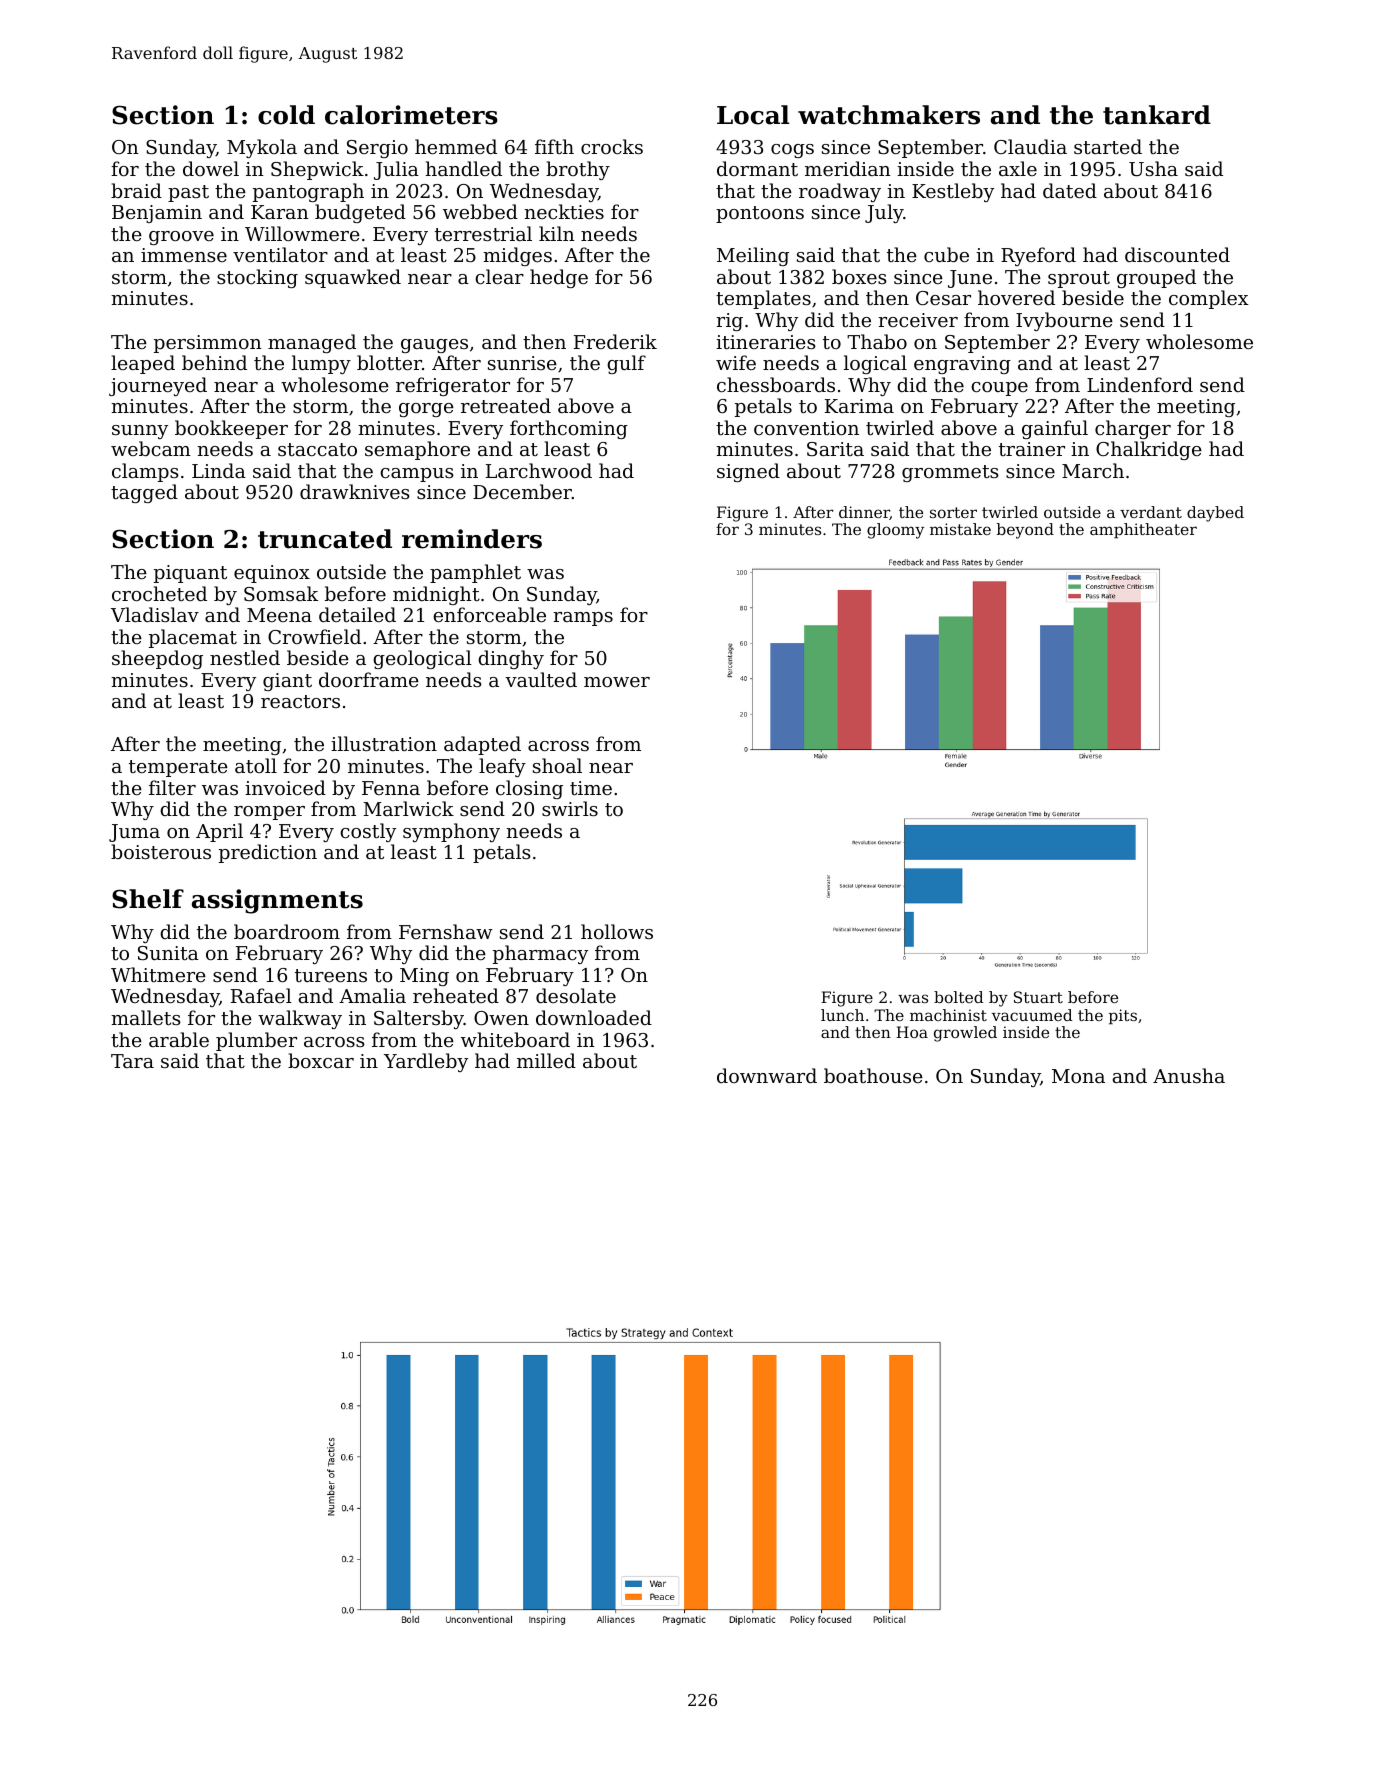 The width and height of the document is (1374, 1778). Describe the element at coordinates (1143, 531) in the document. I see `amphitheater` at that location.
